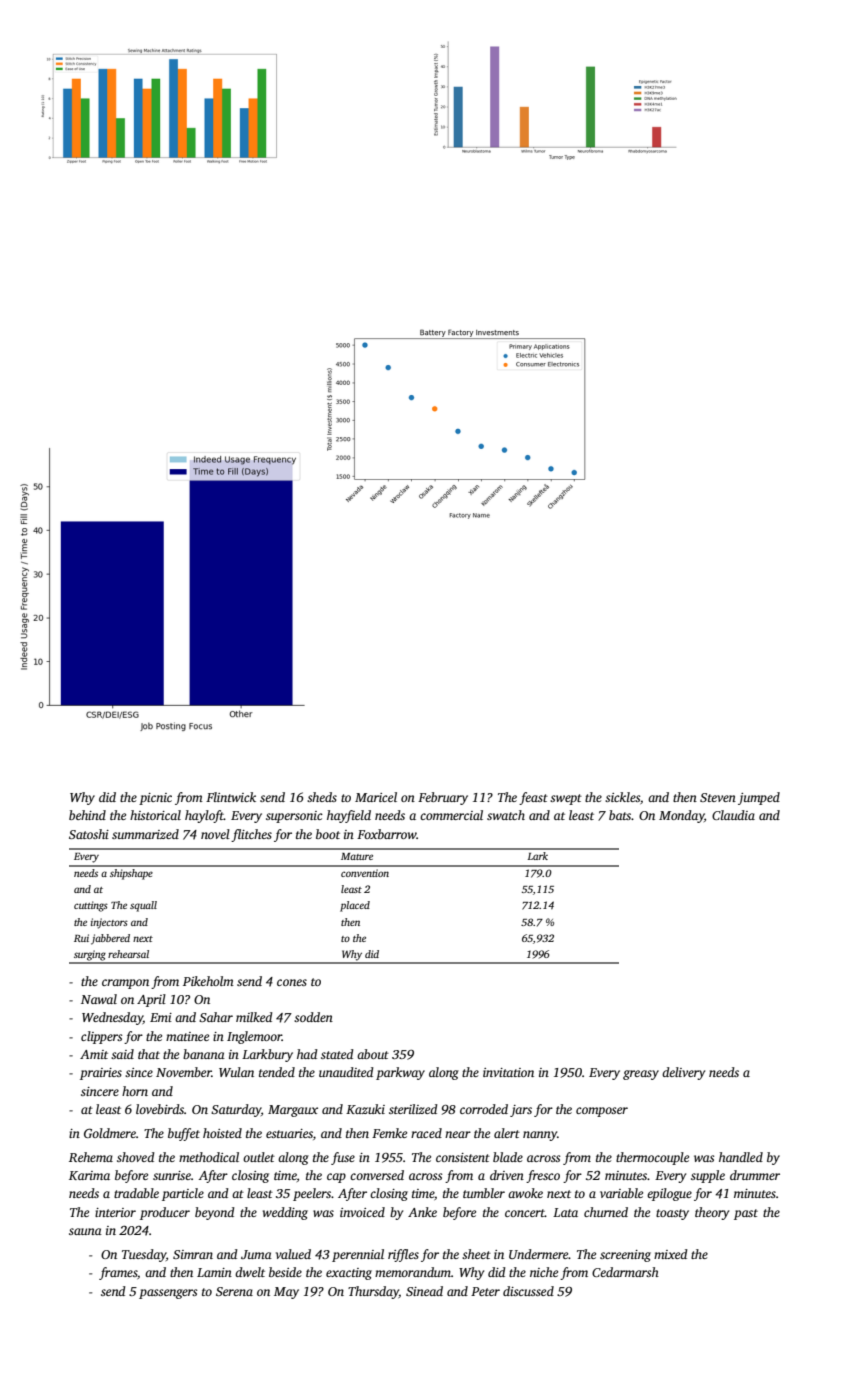 This screenshot has width=849, height=1400. I want to click on Pikeholm, so click(208, 981).
